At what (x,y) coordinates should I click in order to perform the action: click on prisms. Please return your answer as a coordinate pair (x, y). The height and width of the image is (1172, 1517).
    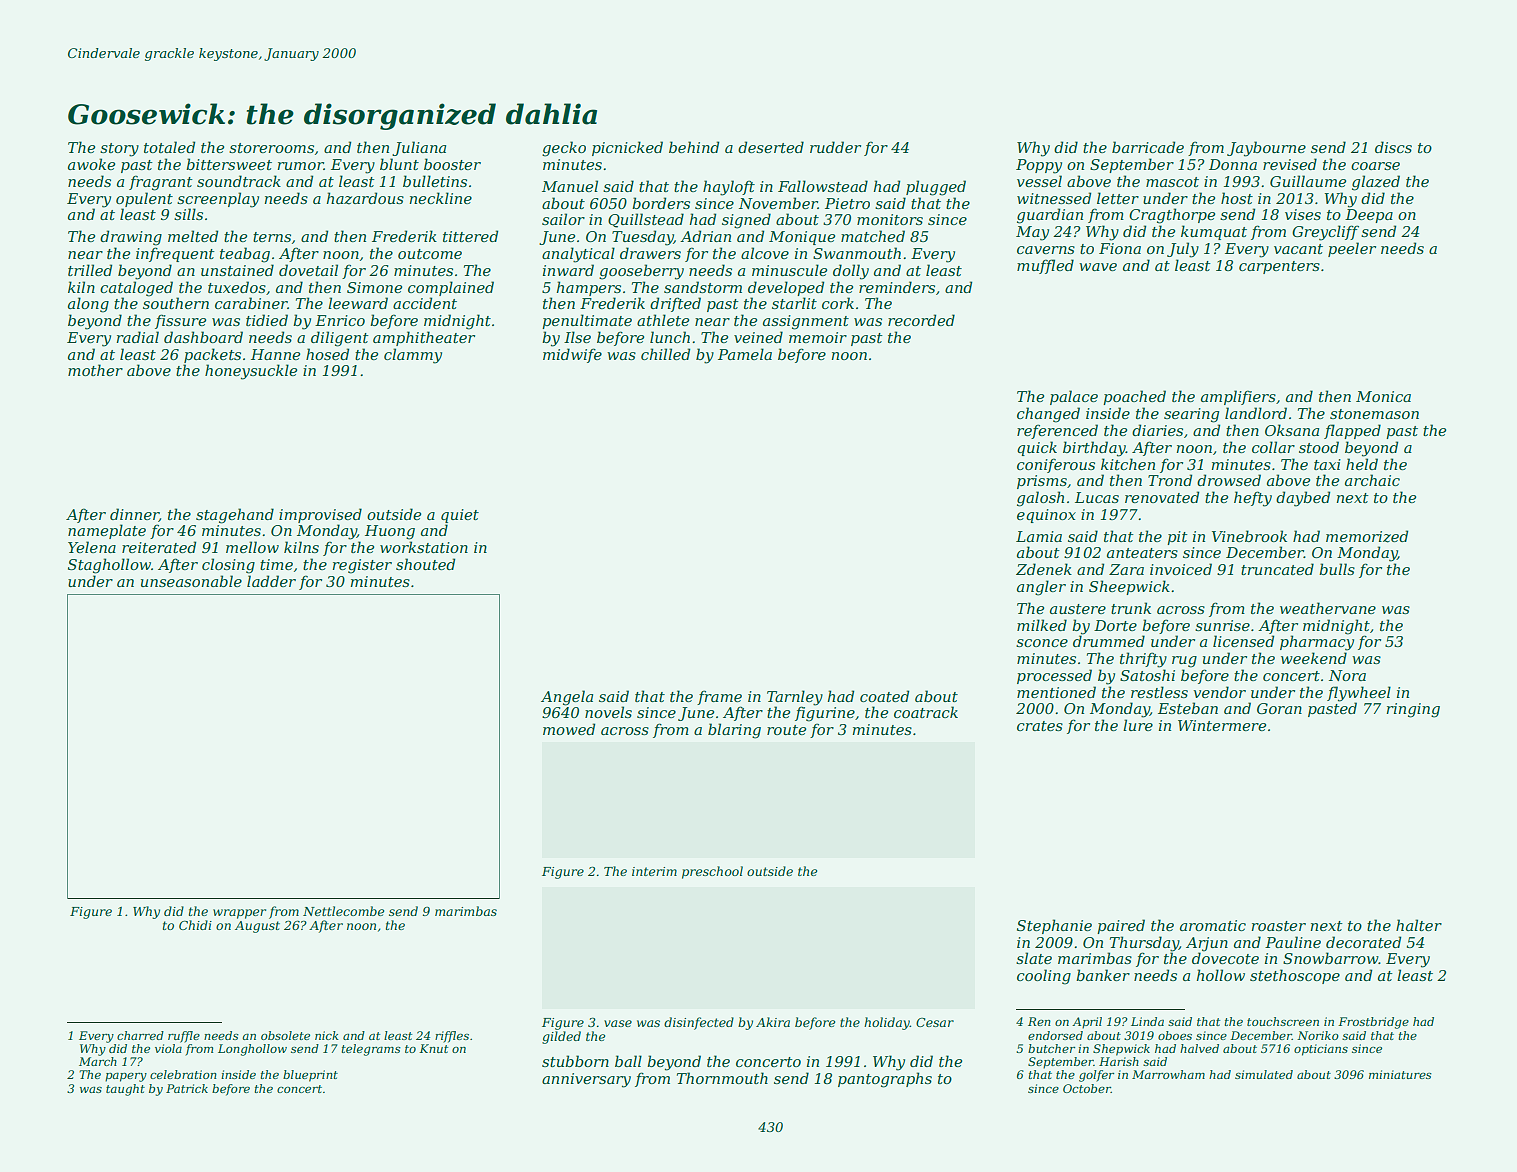
    Looking at the image, I should click on (1042, 482).
